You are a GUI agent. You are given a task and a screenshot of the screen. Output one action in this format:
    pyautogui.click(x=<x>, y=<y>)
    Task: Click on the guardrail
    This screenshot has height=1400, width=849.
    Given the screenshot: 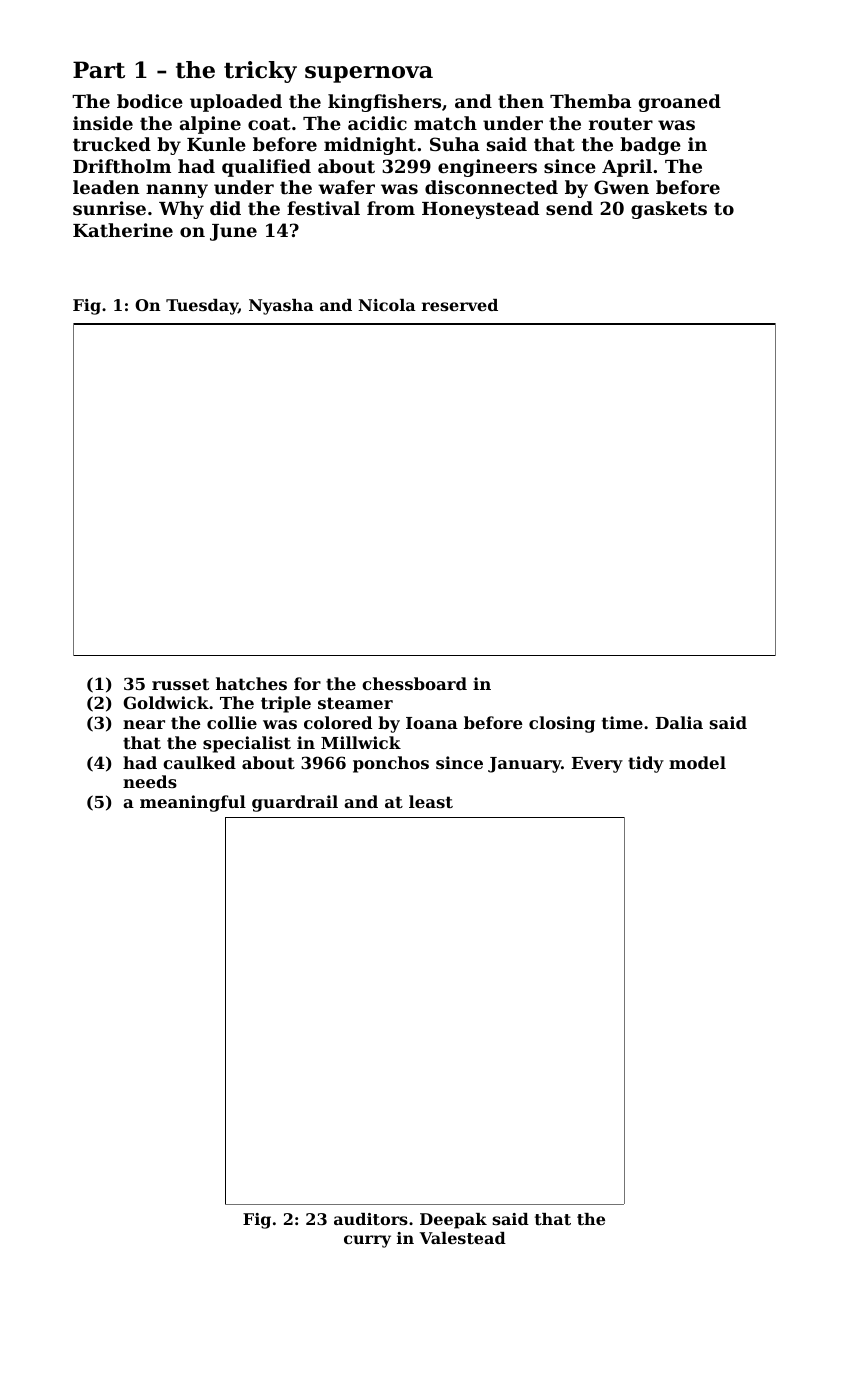 What is the action you would take?
    pyautogui.click(x=295, y=803)
